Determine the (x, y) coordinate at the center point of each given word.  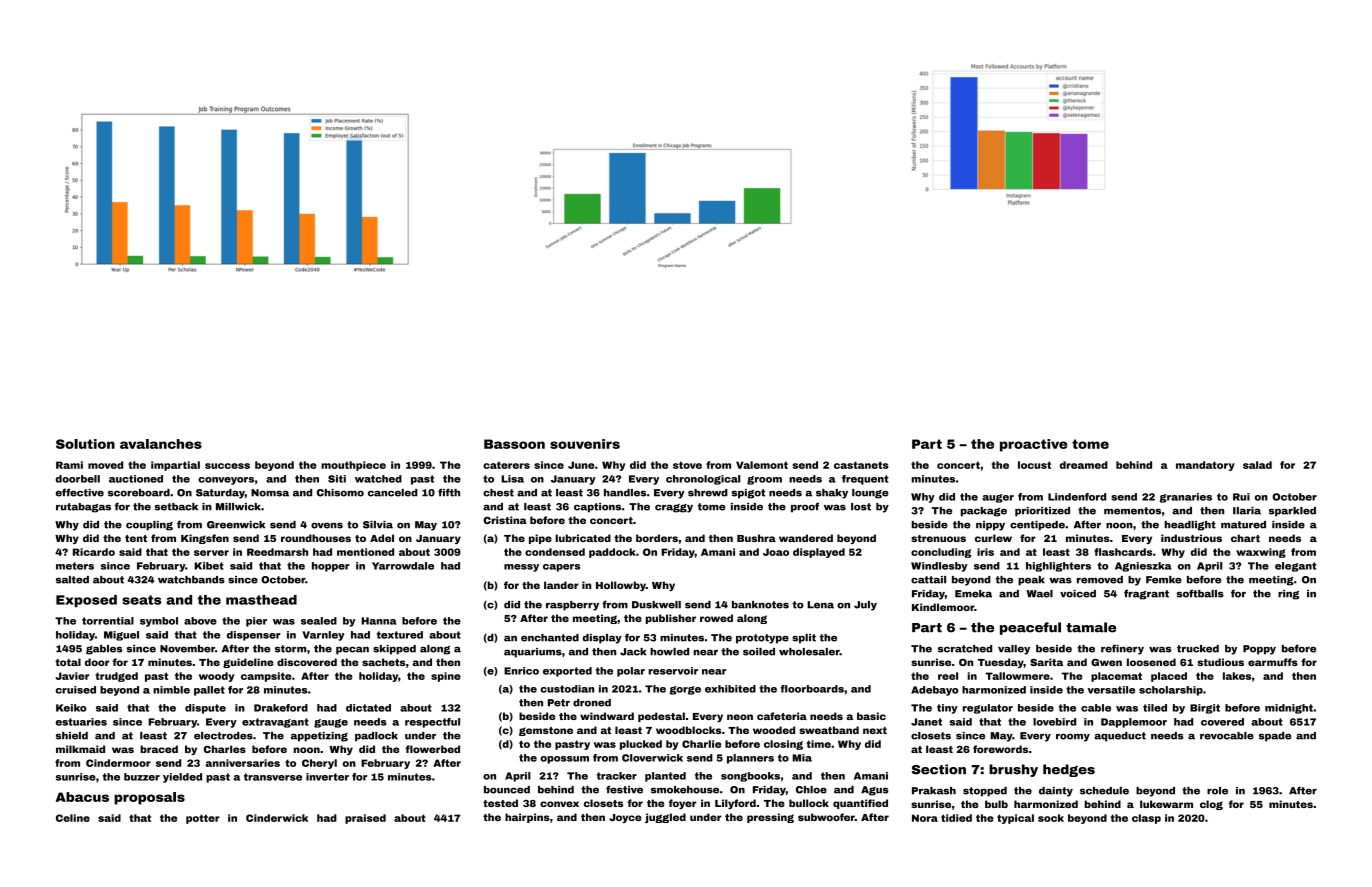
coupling (149, 526)
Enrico (521, 671)
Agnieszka (1143, 567)
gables (104, 650)
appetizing (319, 737)
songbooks (750, 777)
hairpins (527, 818)
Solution (85, 444)
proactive (1033, 445)
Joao (776, 552)
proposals (149, 798)
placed (1169, 677)
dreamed (1084, 465)
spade (1275, 737)
